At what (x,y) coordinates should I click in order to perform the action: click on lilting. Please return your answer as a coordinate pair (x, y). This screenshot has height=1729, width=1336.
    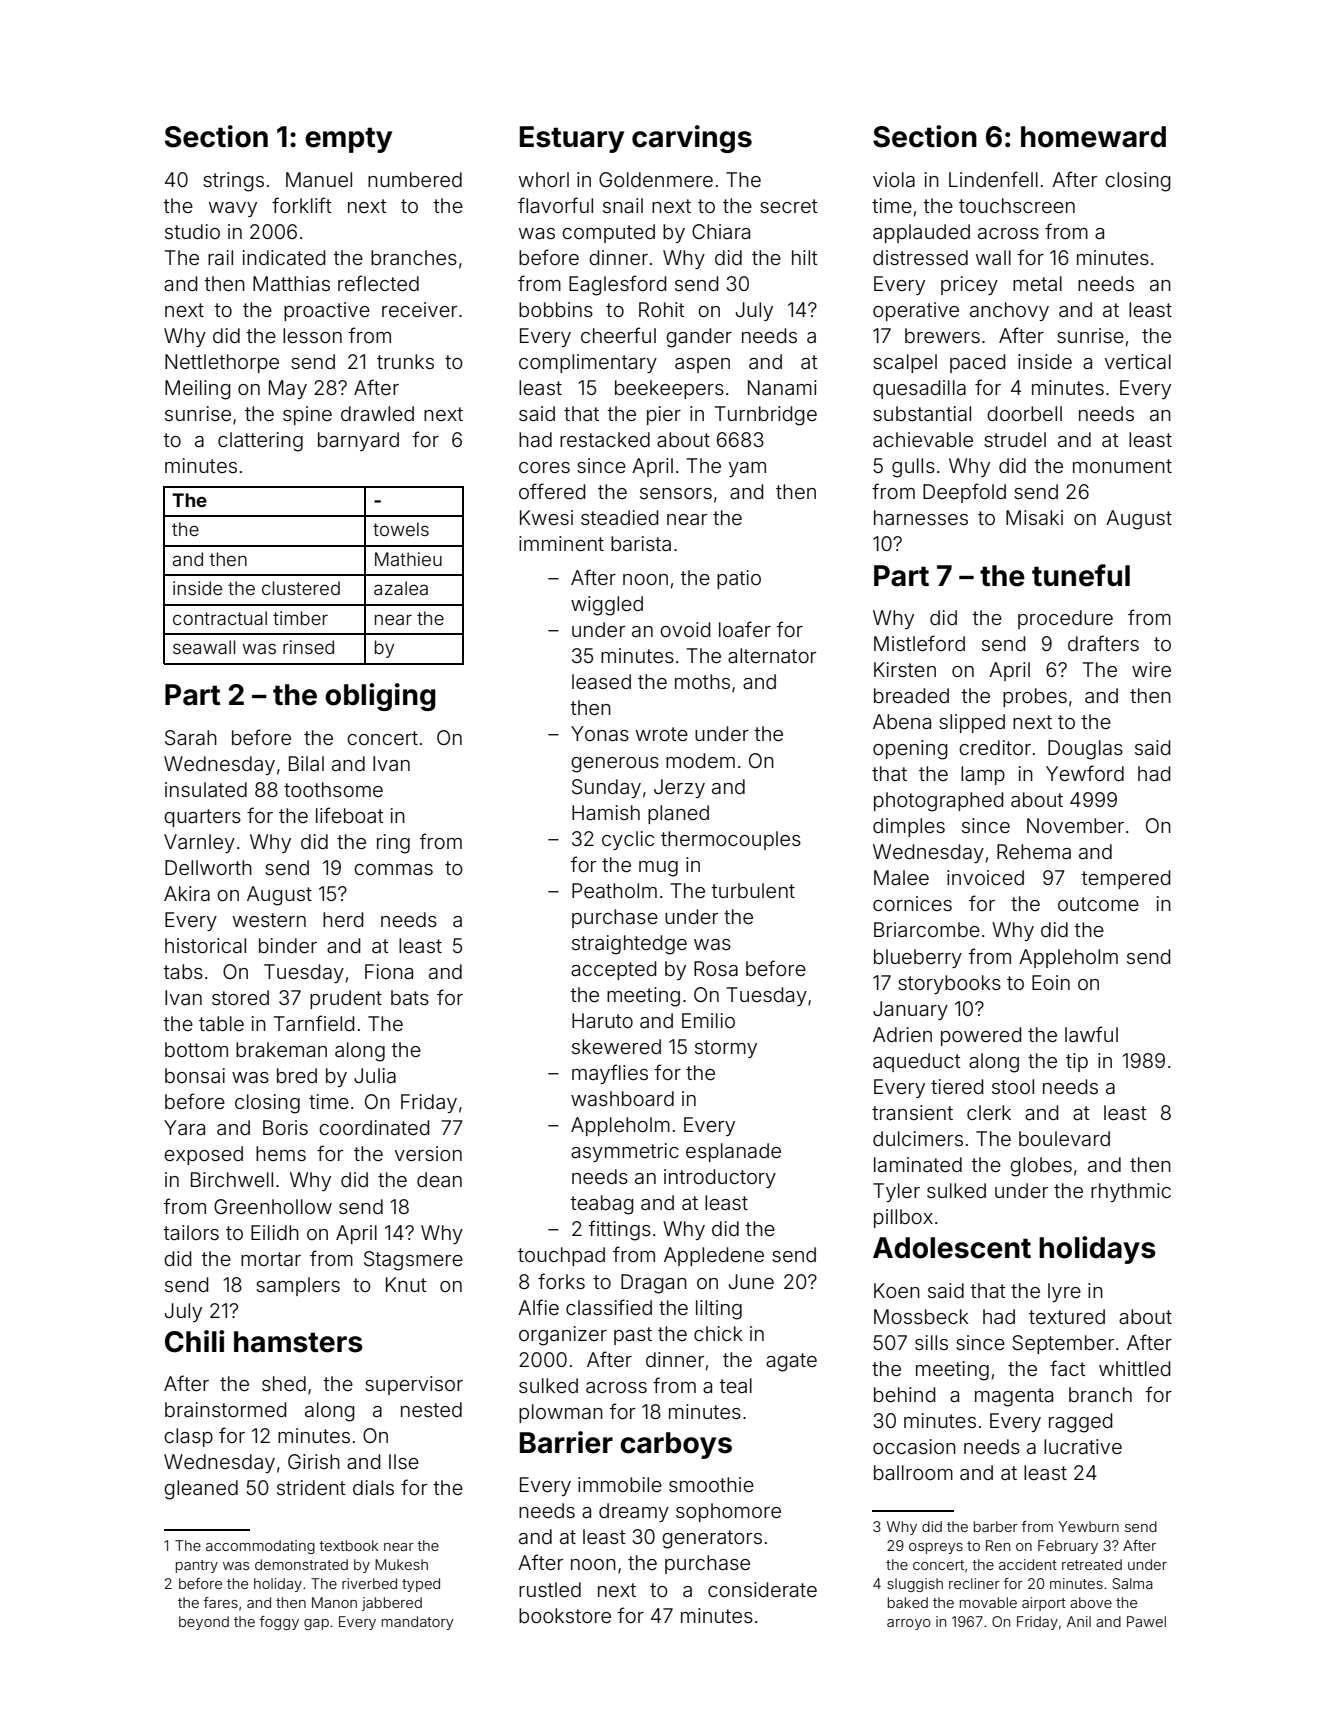
    Looking at the image, I should click on (719, 1310).
